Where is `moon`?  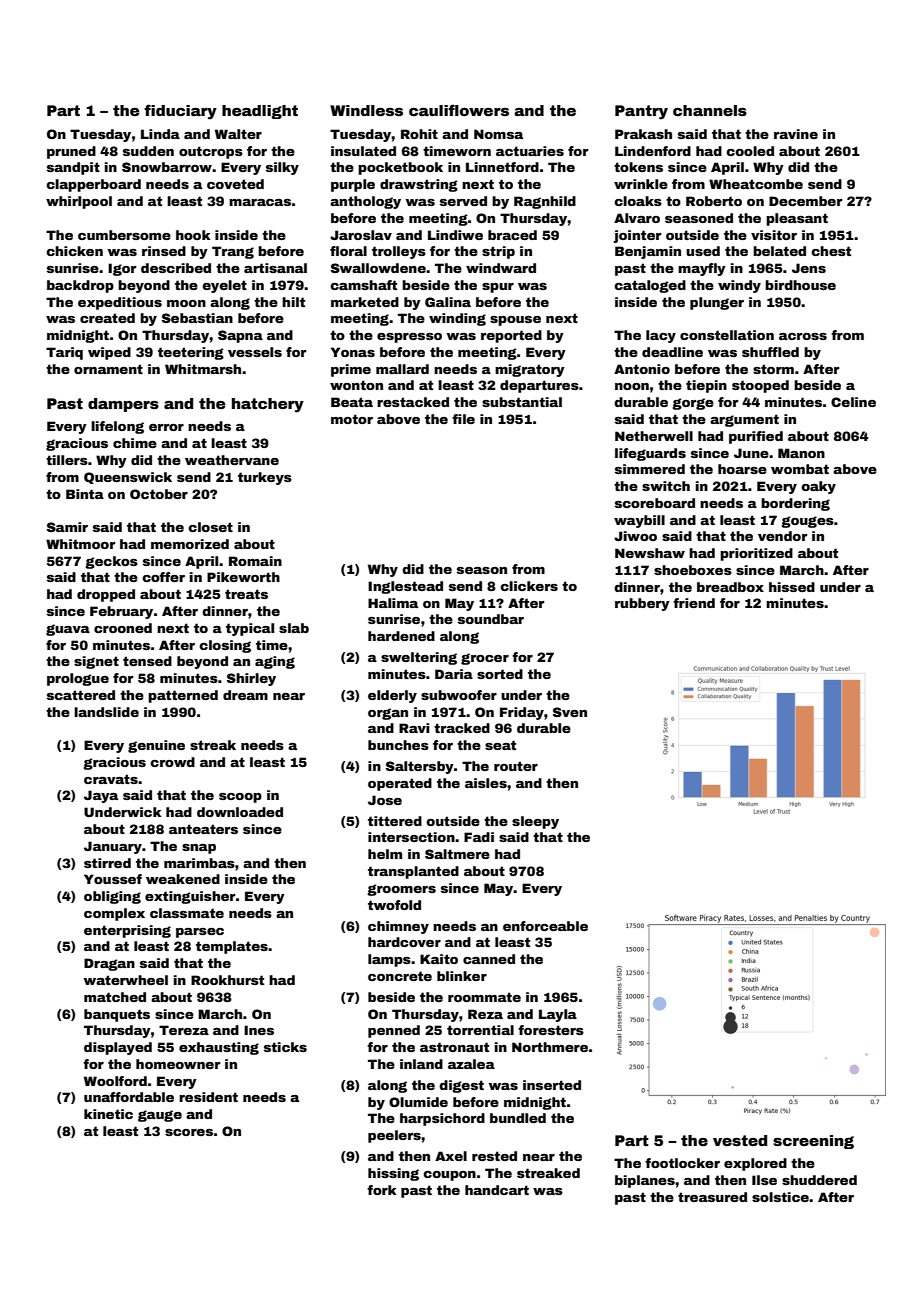 moon is located at coordinates (186, 303).
